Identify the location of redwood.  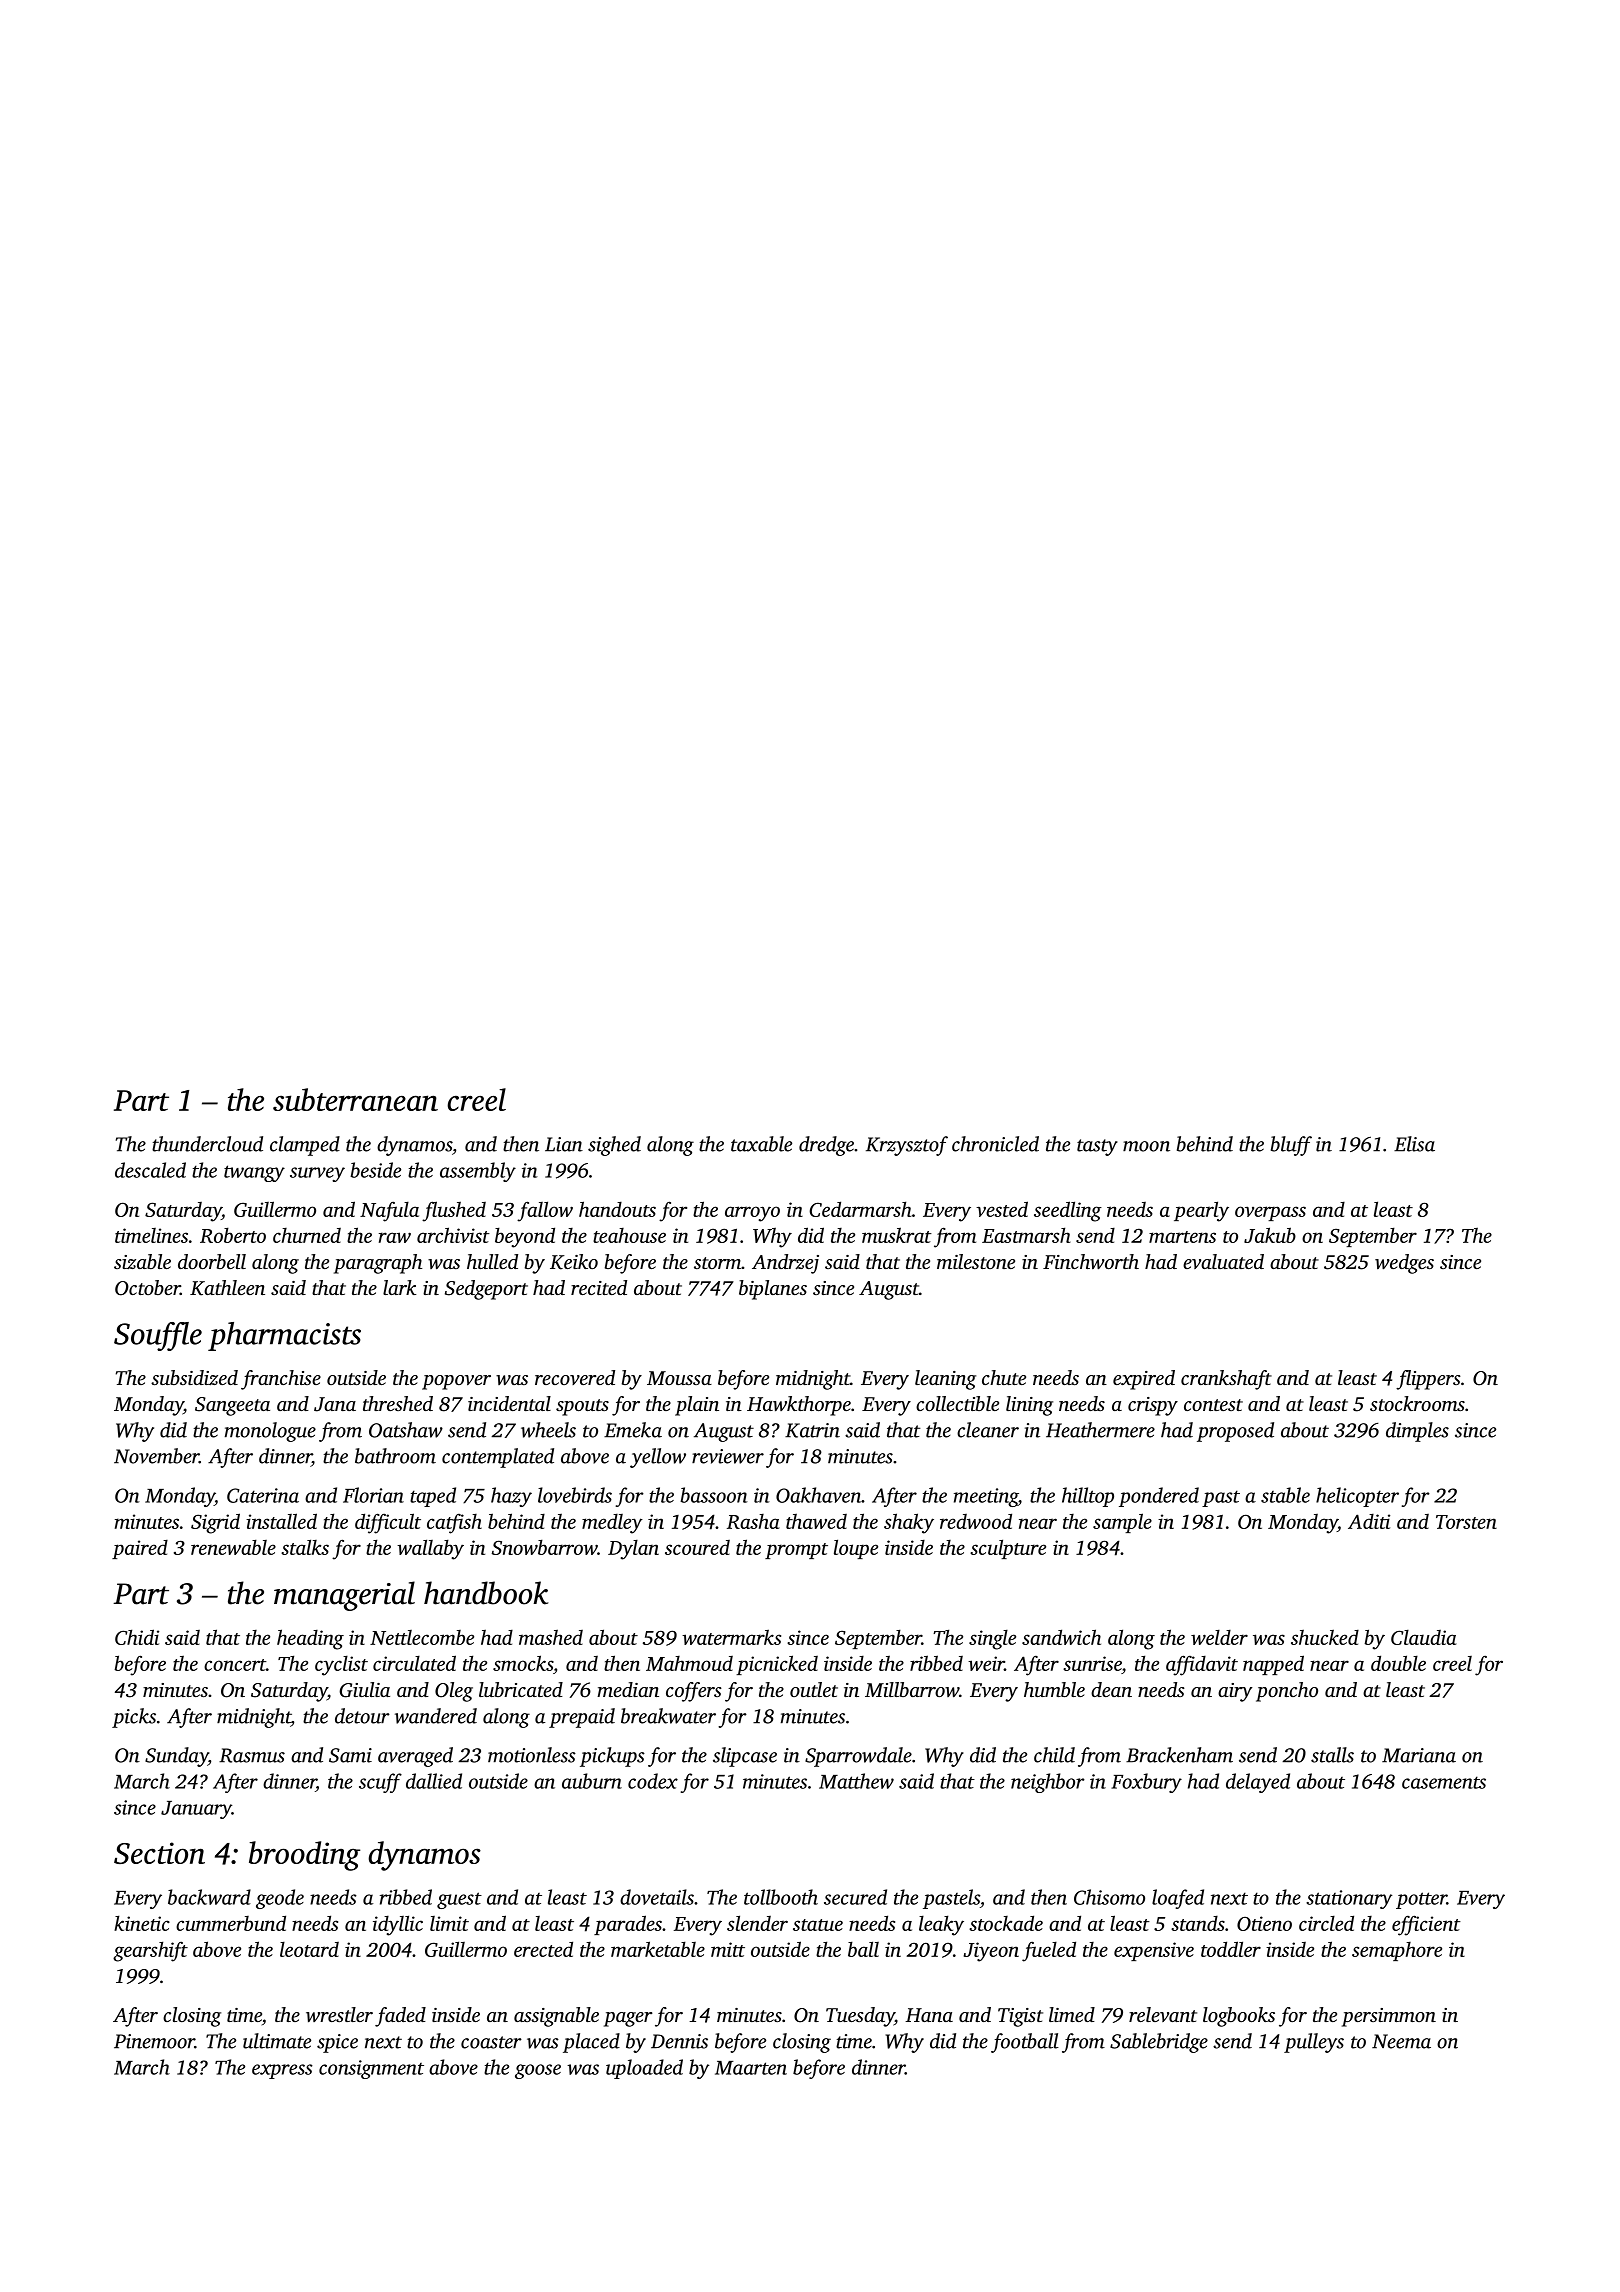
(976, 1521).
